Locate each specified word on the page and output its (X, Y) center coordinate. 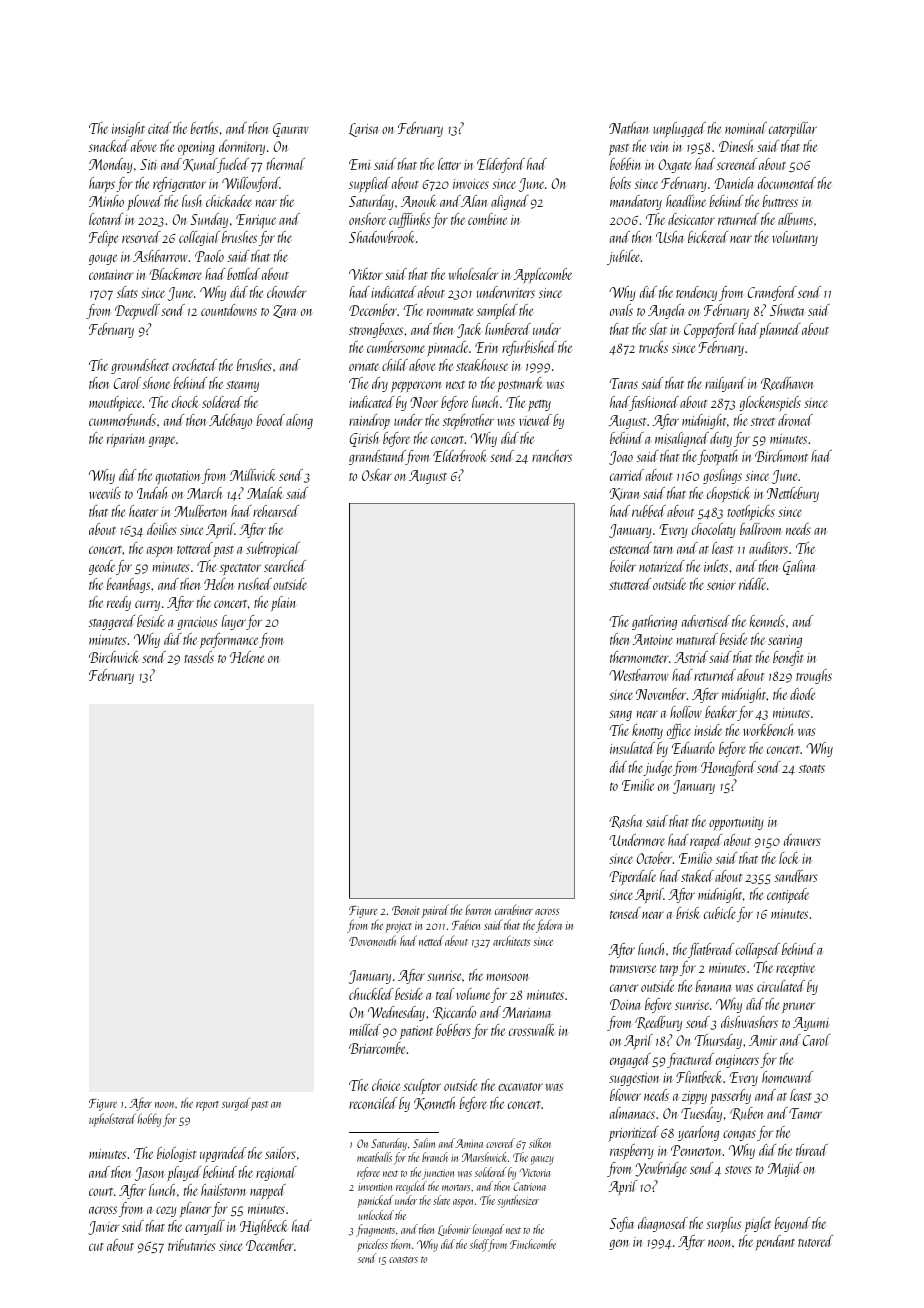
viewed (535, 420)
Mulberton (201, 511)
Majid (785, 1169)
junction (438, 1174)
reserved (141, 237)
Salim (424, 1143)
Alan (474, 201)
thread (812, 1150)
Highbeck (264, 1227)
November (661, 694)
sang (620, 715)
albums (795, 219)
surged (236, 1104)
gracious (197, 623)
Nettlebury (793, 494)
